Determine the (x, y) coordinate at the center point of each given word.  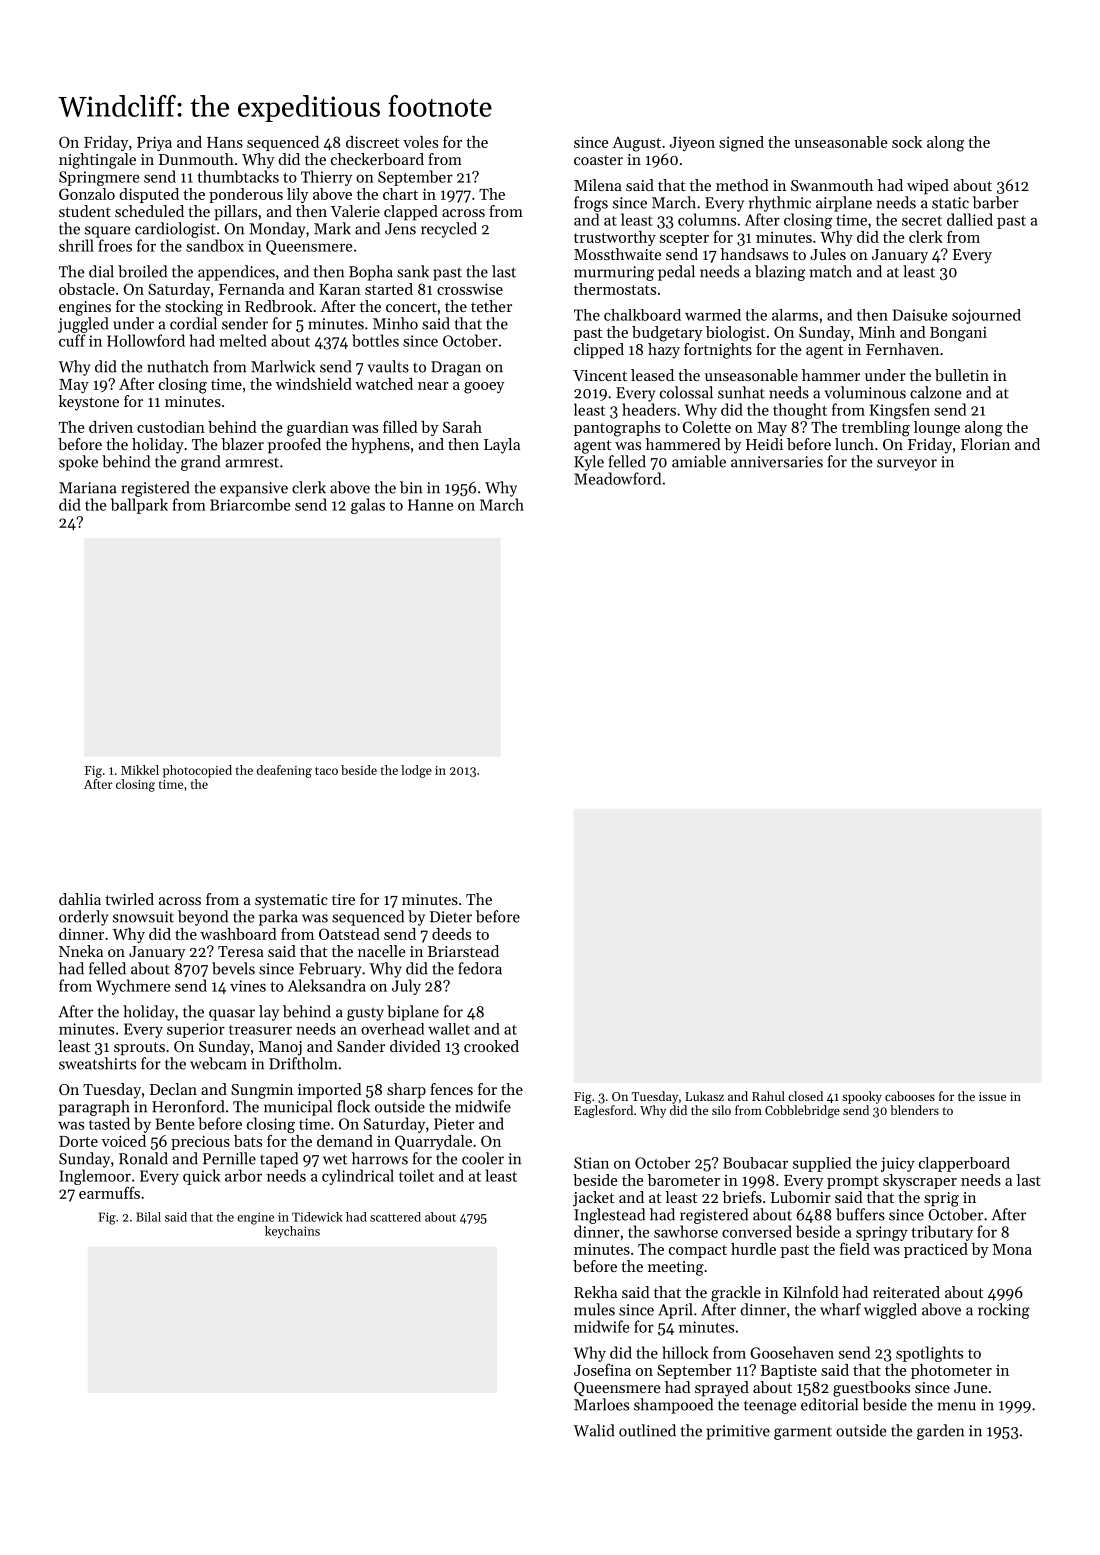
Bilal (148, 1217)
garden (940, 1432)
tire (343, 899)
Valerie (355, 211)
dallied (970, 219)
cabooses (910, 1096)
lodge (416, 771)
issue (992, 1096)
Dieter (451, 917)
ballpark (139, 506)
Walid (594, 1430)
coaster (598, 160)
